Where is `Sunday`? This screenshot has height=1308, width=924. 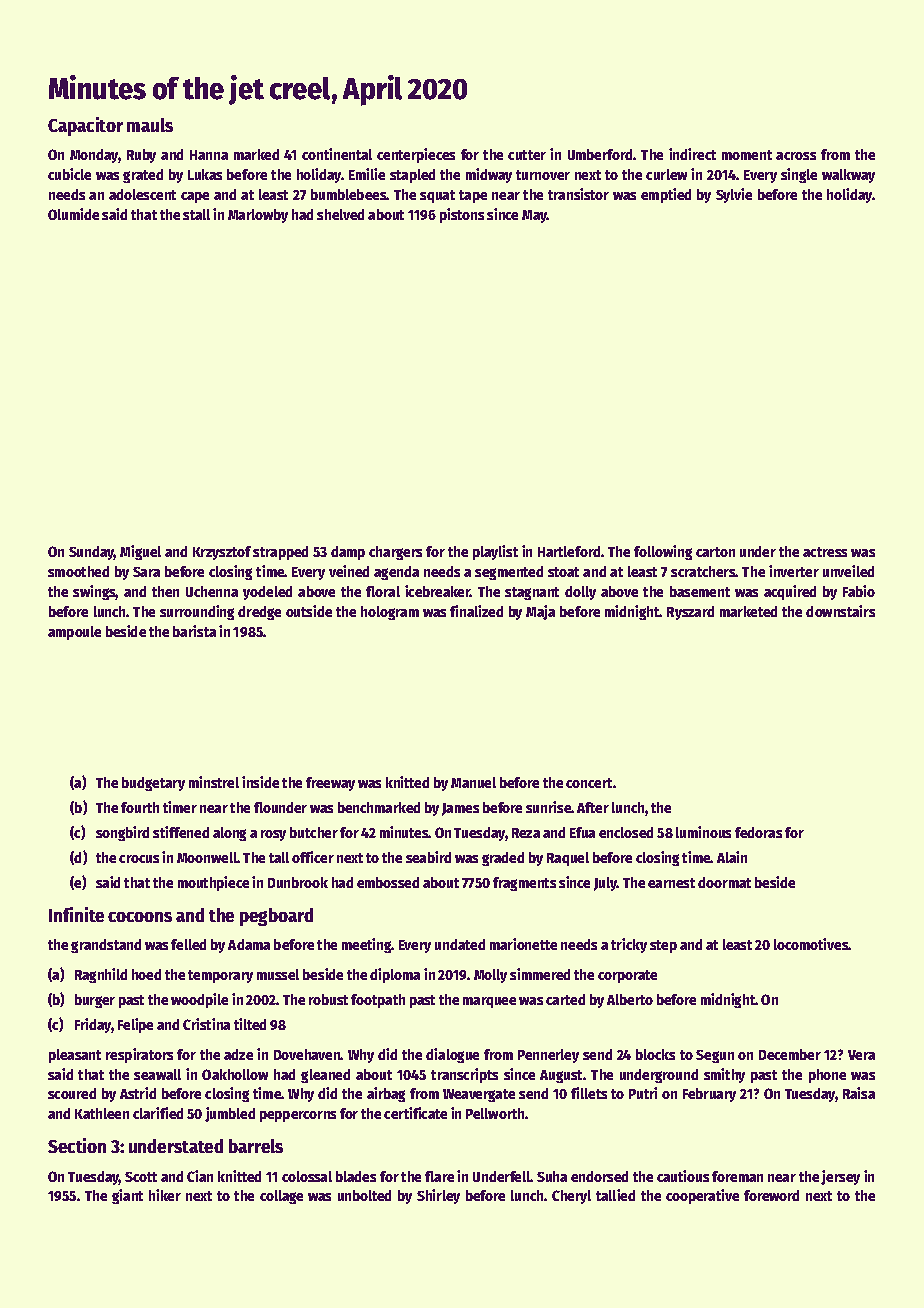 Sunday is located at coordinates (91, 553).
